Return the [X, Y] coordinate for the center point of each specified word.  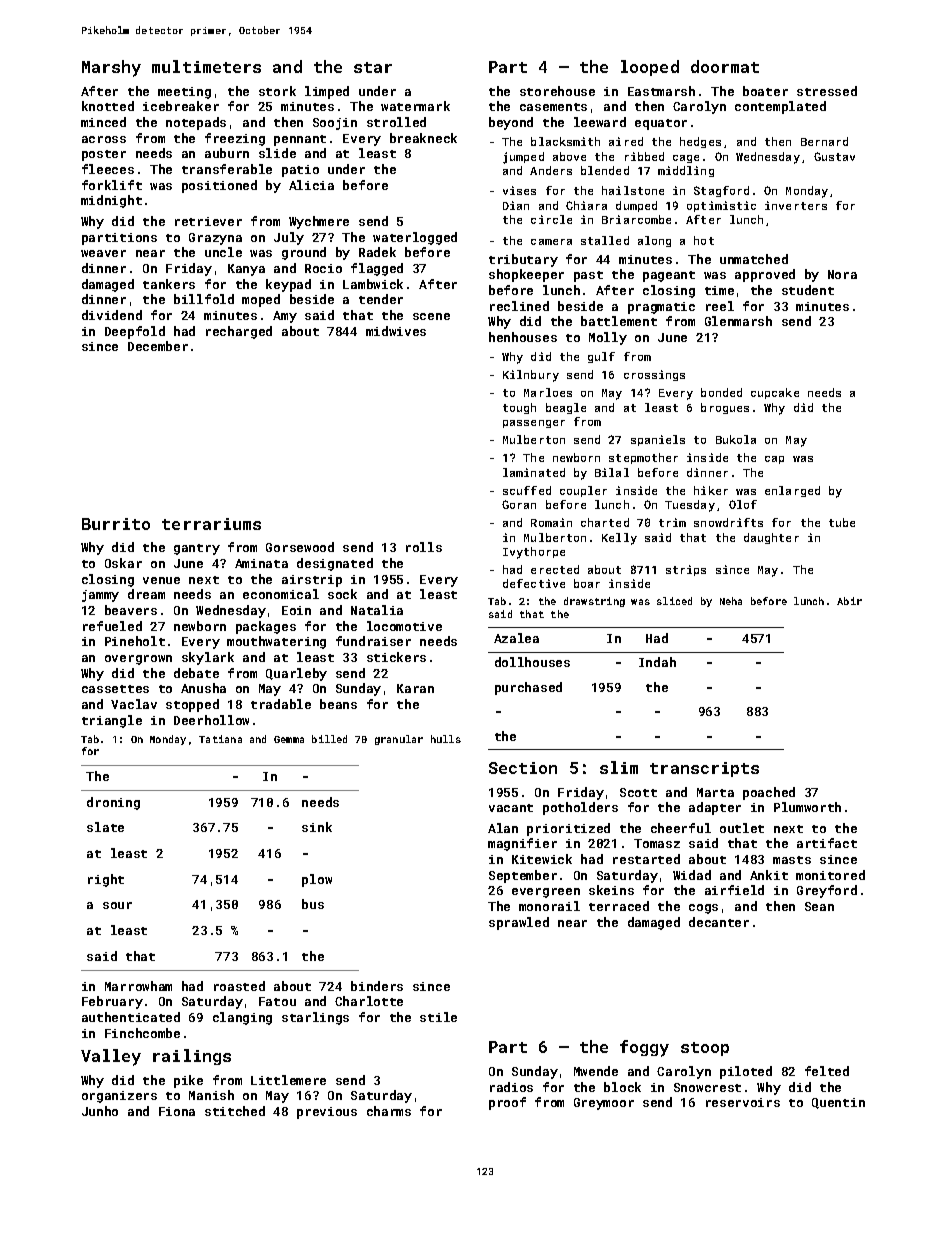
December [158, 346]
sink [317, 827]
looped [650, 68]
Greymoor [604, 1104]
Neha [731, 601]
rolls [424, 547]
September [523, 876]
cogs [703, 909]
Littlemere [288, 1080]
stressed [827, 91]
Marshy [111, 68]
